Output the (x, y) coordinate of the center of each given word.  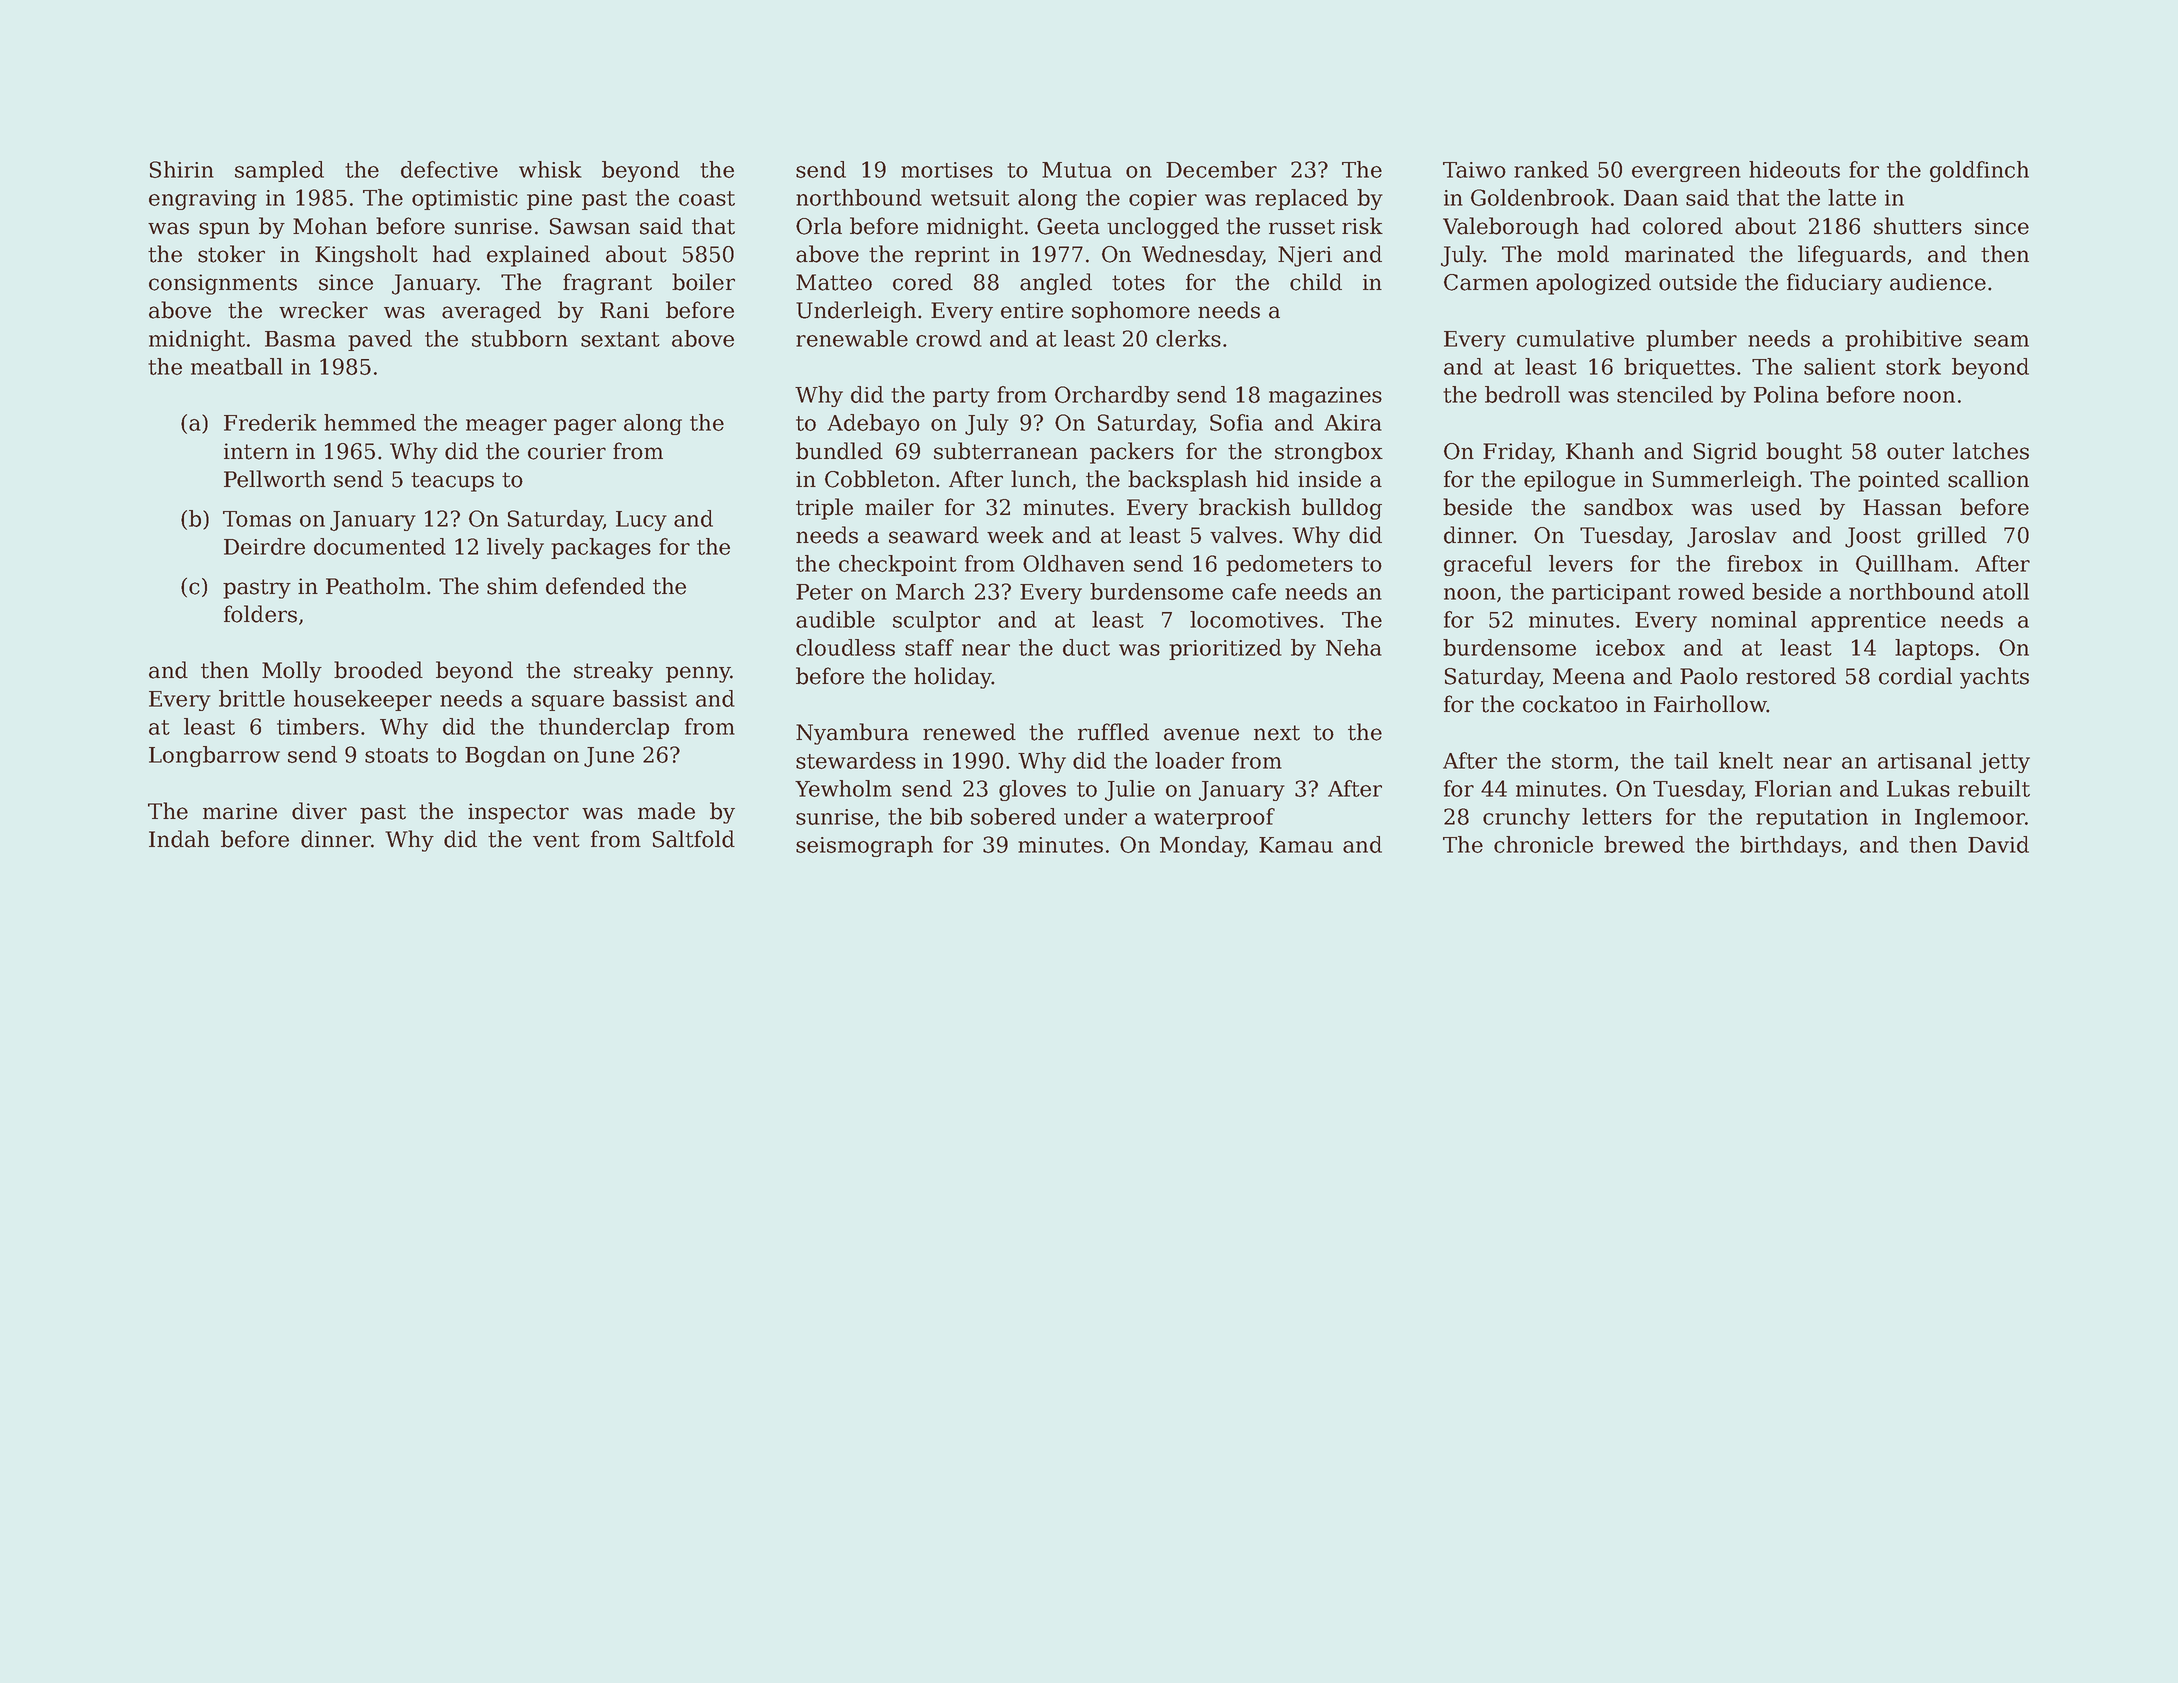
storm (1582, 761)
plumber (1691, 340)
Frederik (270, 422)
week (1015, 535)
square (568, 703)
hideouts (1794, 169)
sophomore (1131, 312)
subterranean (1006, 451)
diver (319, 811)
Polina (1786, 394)
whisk (550, 169)
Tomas (257, 519)
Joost (1873, 537)
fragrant (607, 284)
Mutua (1077, 170)
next (1277, 733)
